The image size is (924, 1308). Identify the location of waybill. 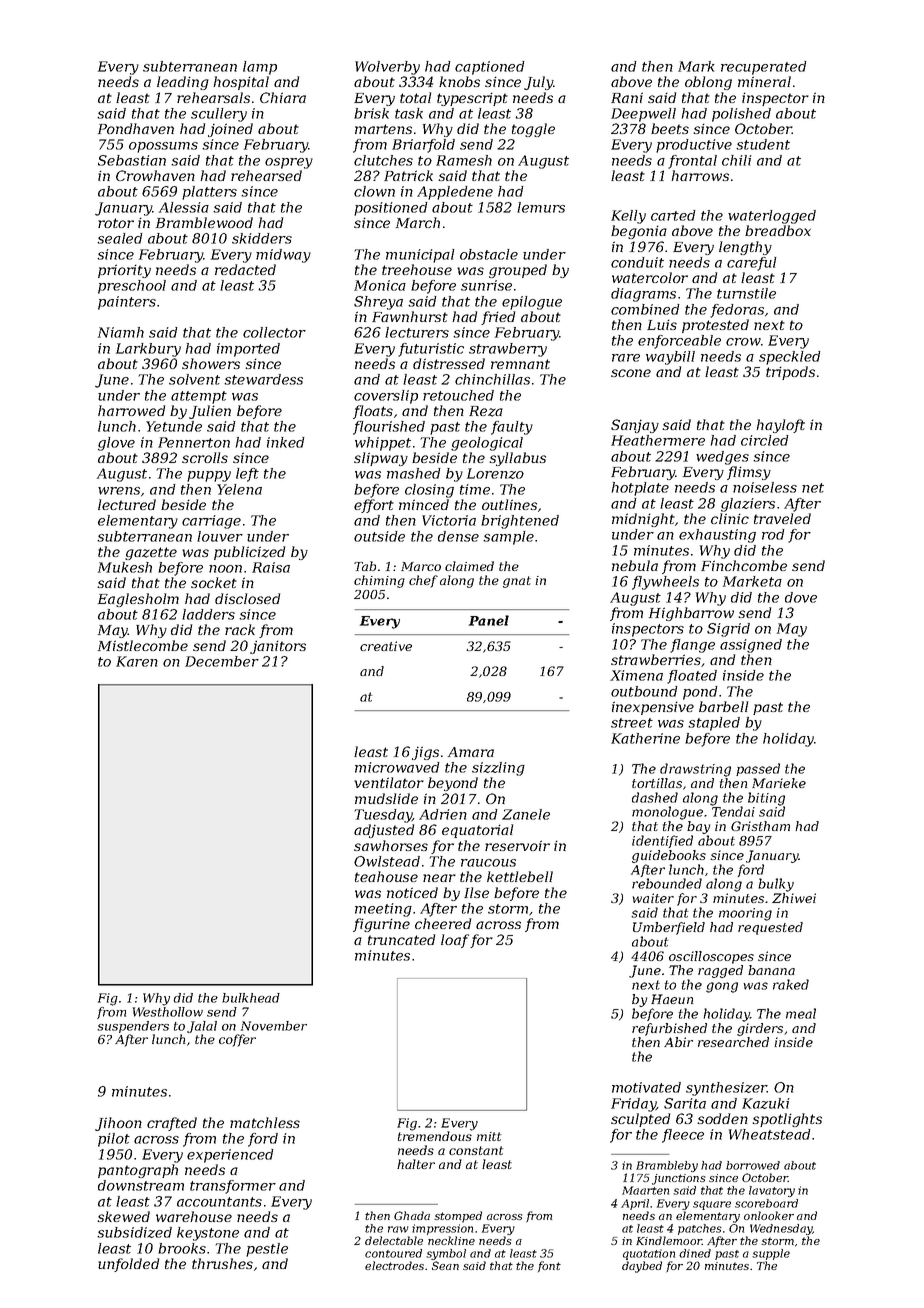
(670, 358).
